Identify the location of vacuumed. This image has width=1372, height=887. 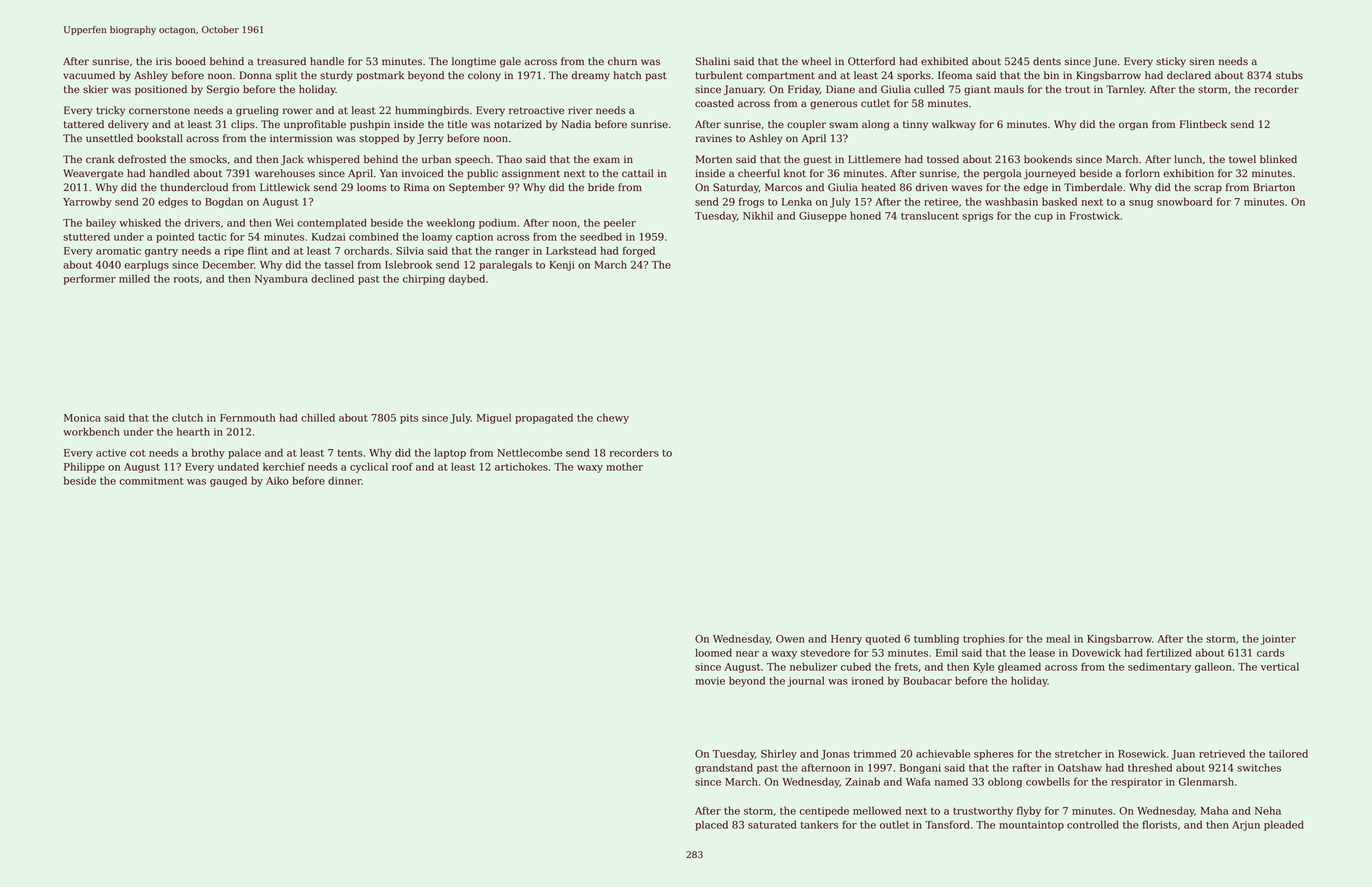
(89, 75).
